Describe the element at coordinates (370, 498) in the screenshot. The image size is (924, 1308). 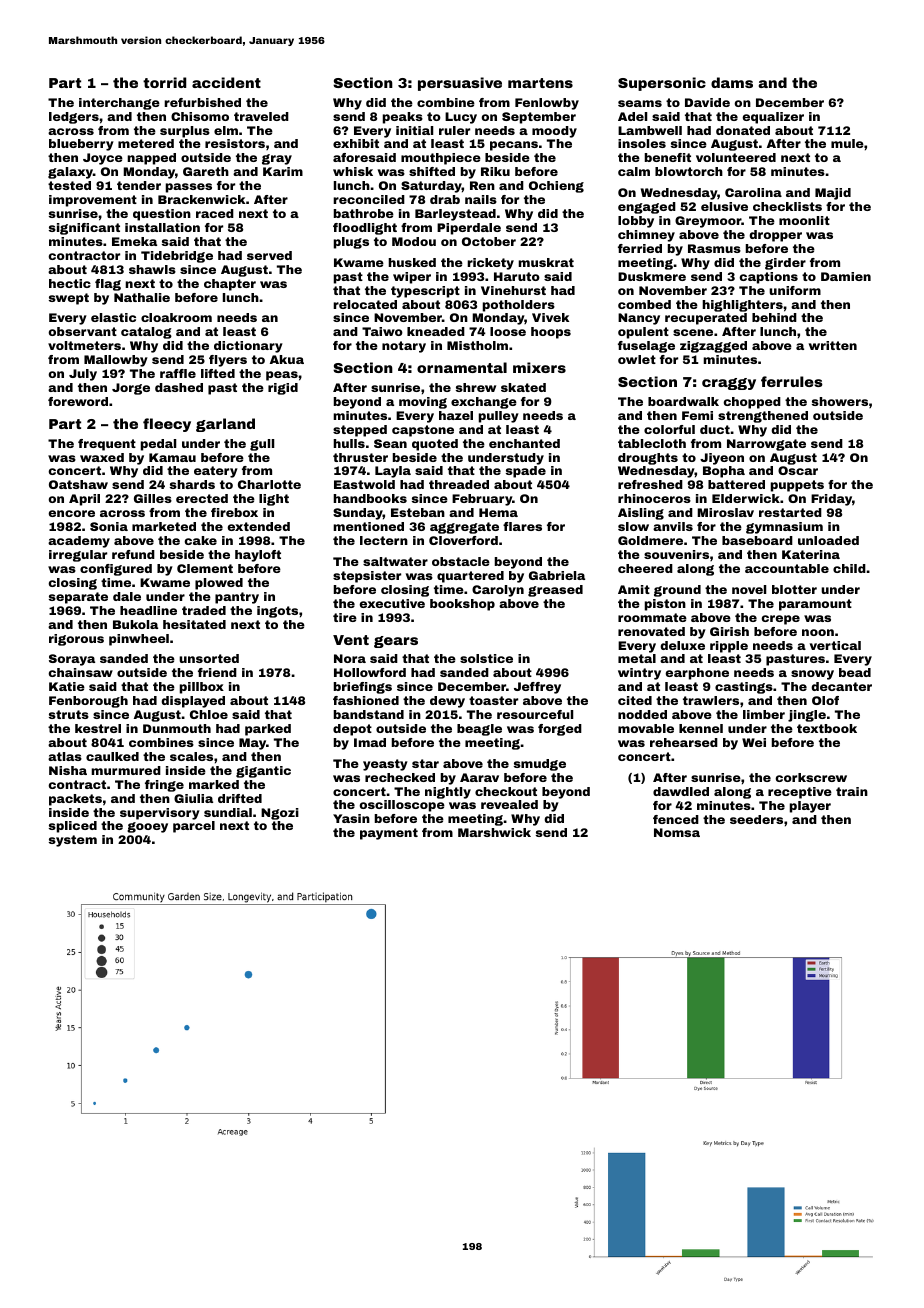
I see `handbooks` at that location.
